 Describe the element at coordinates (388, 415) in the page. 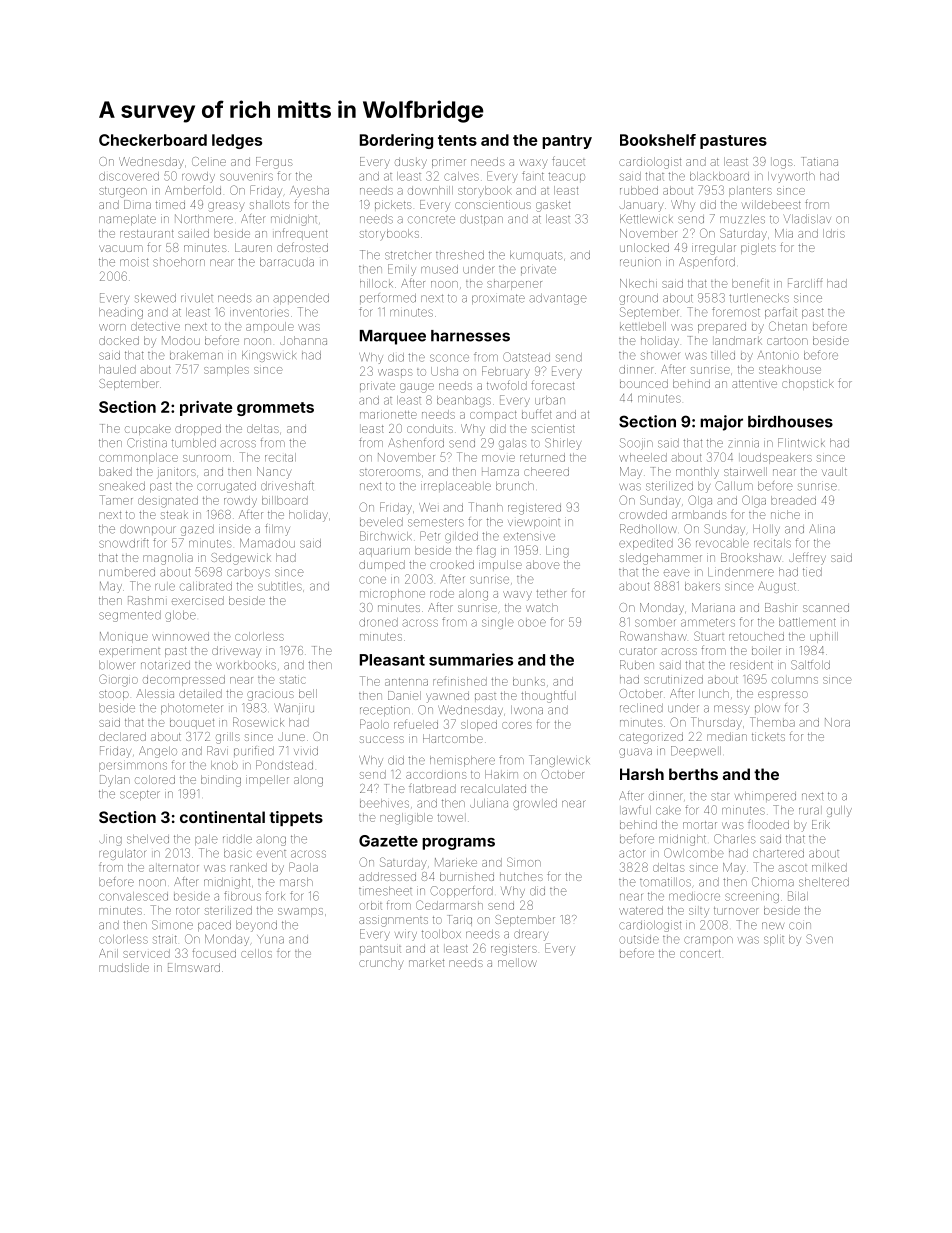

I see `marionette` at that location.
